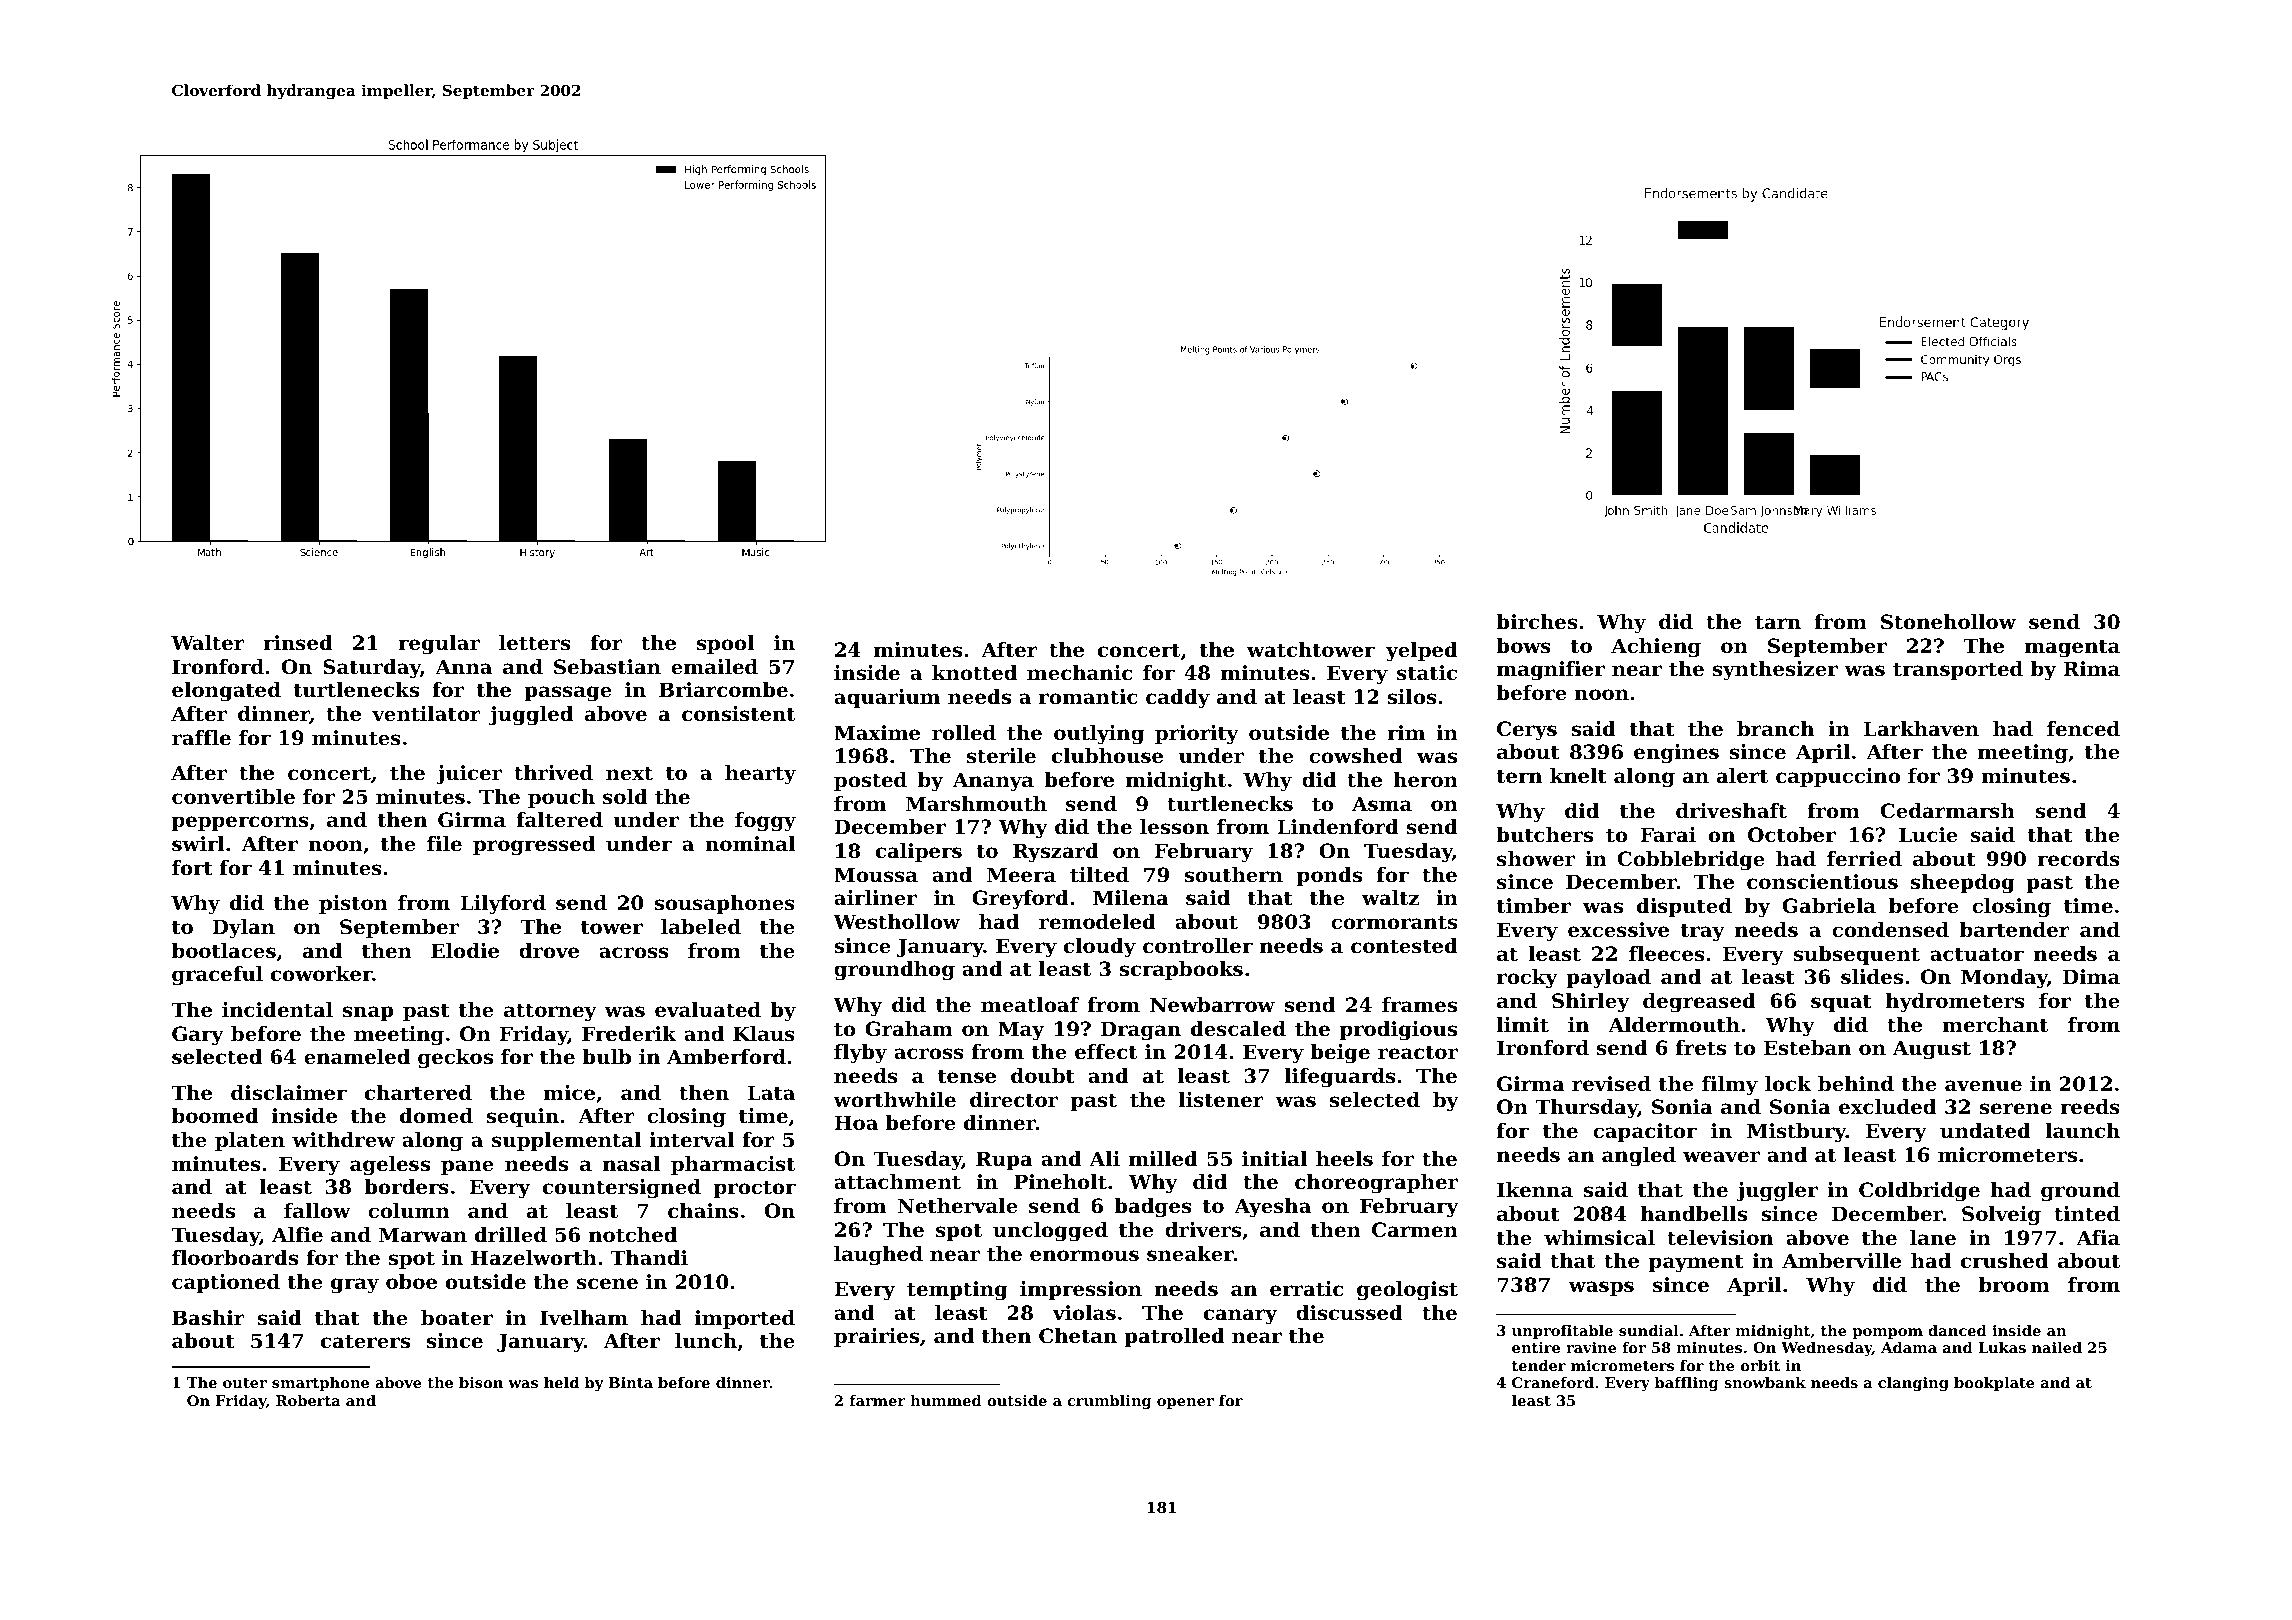 This screenshot has width=2292, height=1620. I want to click on doubt, so click(1043, 1076).
